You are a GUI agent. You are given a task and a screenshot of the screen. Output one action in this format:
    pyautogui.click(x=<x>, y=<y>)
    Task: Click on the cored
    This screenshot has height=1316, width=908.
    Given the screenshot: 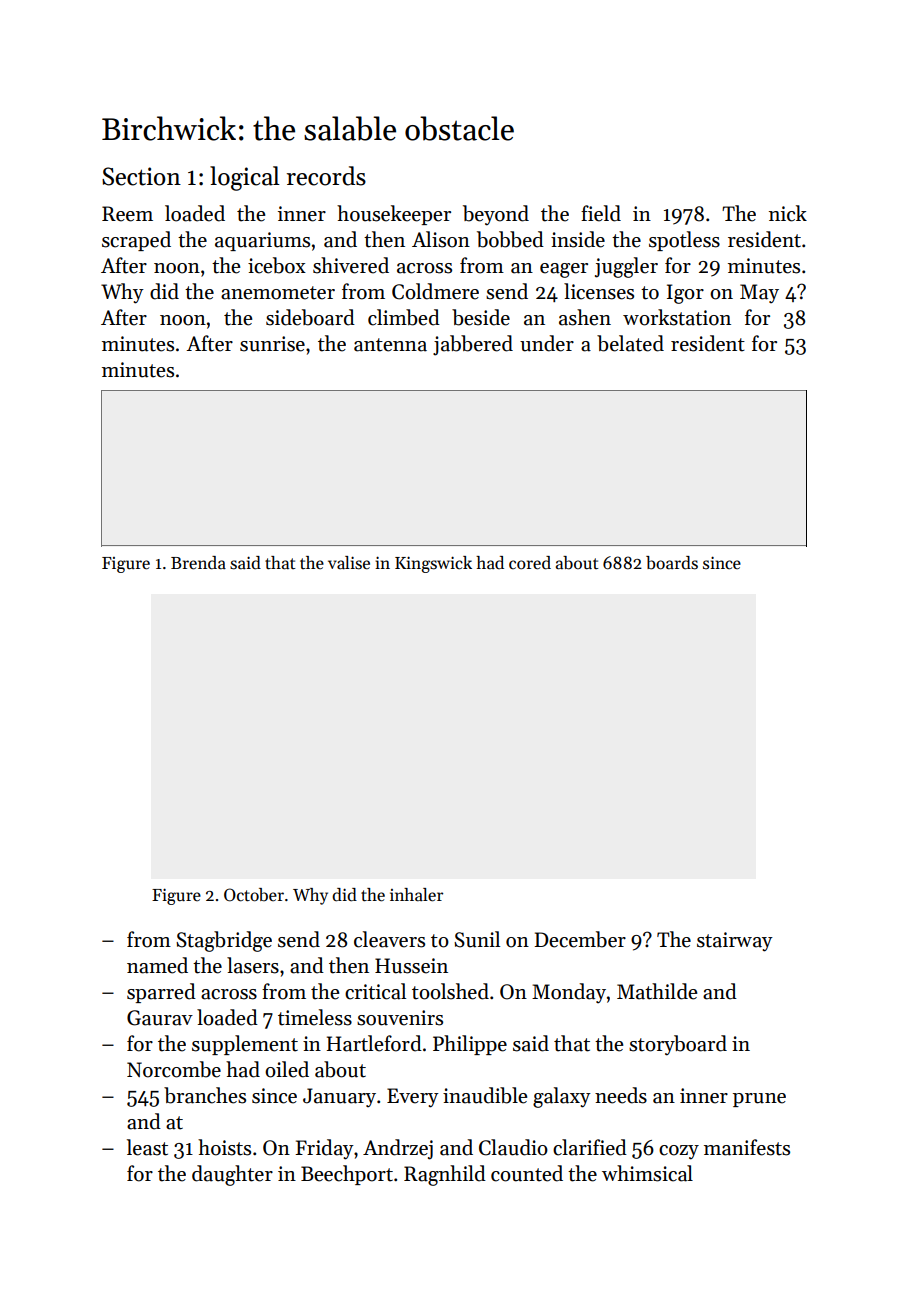 What is the action you would take?
    pyautogui.click(x=530, y=563)
